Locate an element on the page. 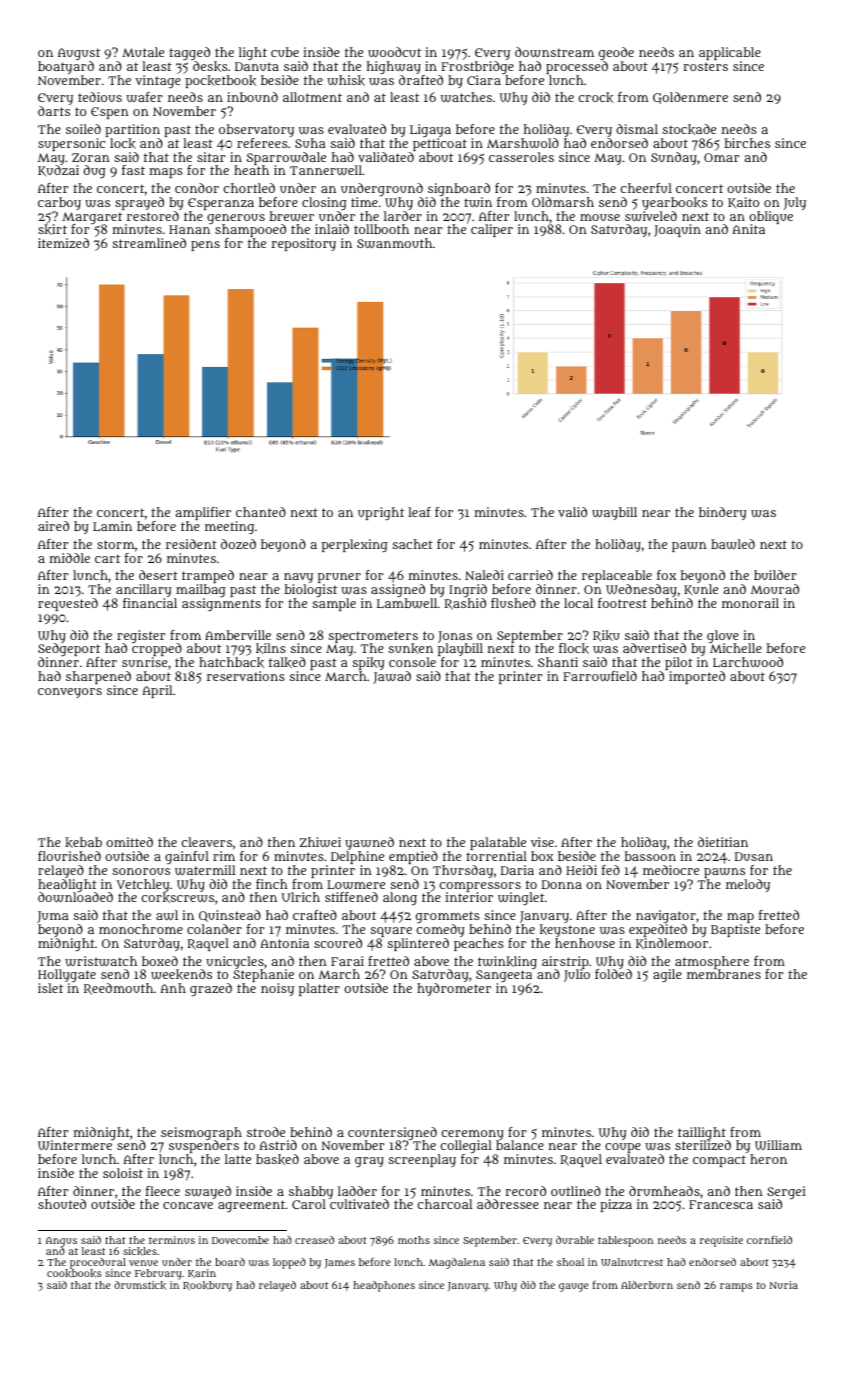 Image resolution: width=849 pixels, height=1400 pixels. downstream is located at coordinates (554, 52).
